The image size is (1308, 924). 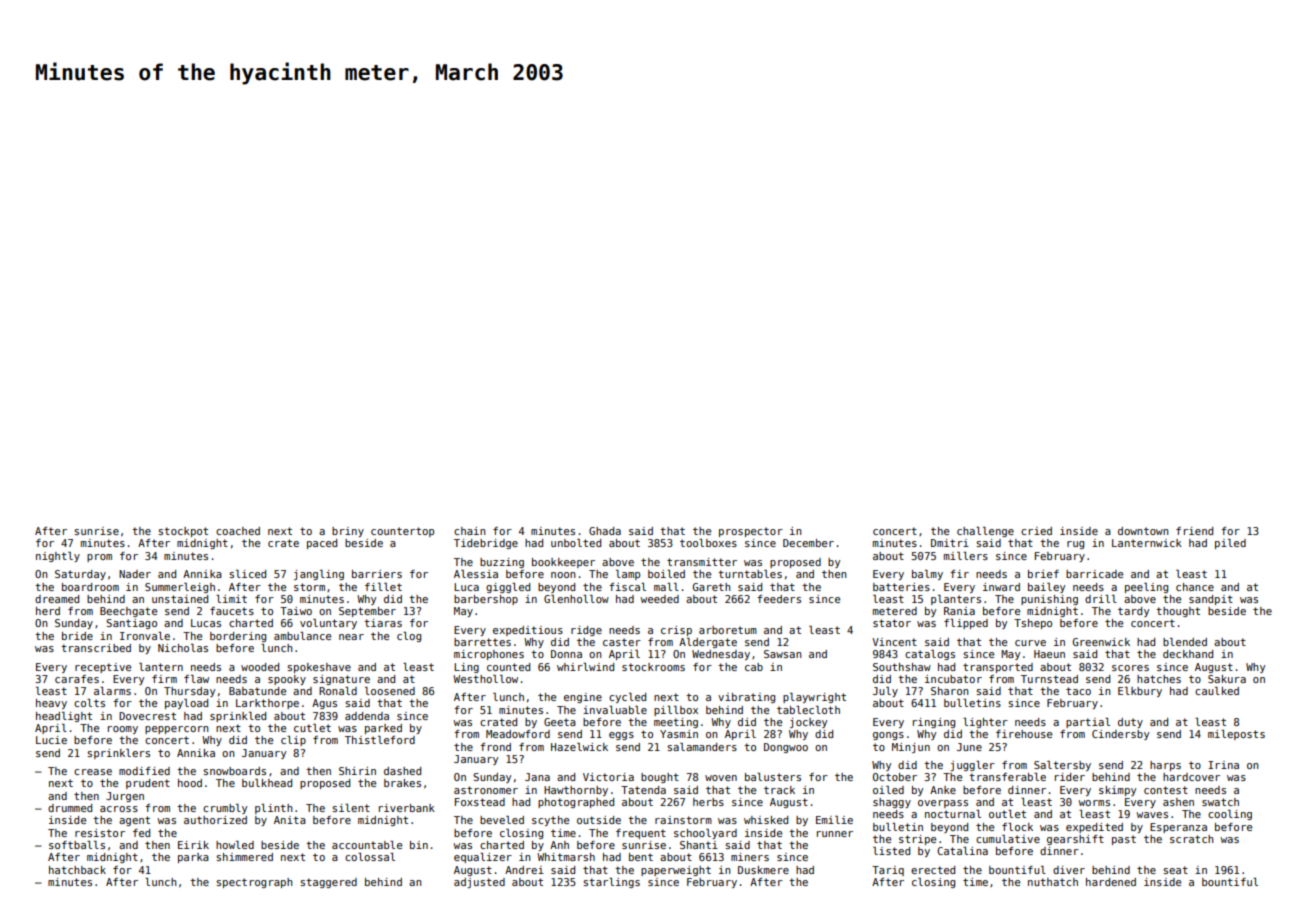 What do you see at coordinates (1101, 599) in the screenshot?
I see `drill` at bounding box center [1101, 599].
